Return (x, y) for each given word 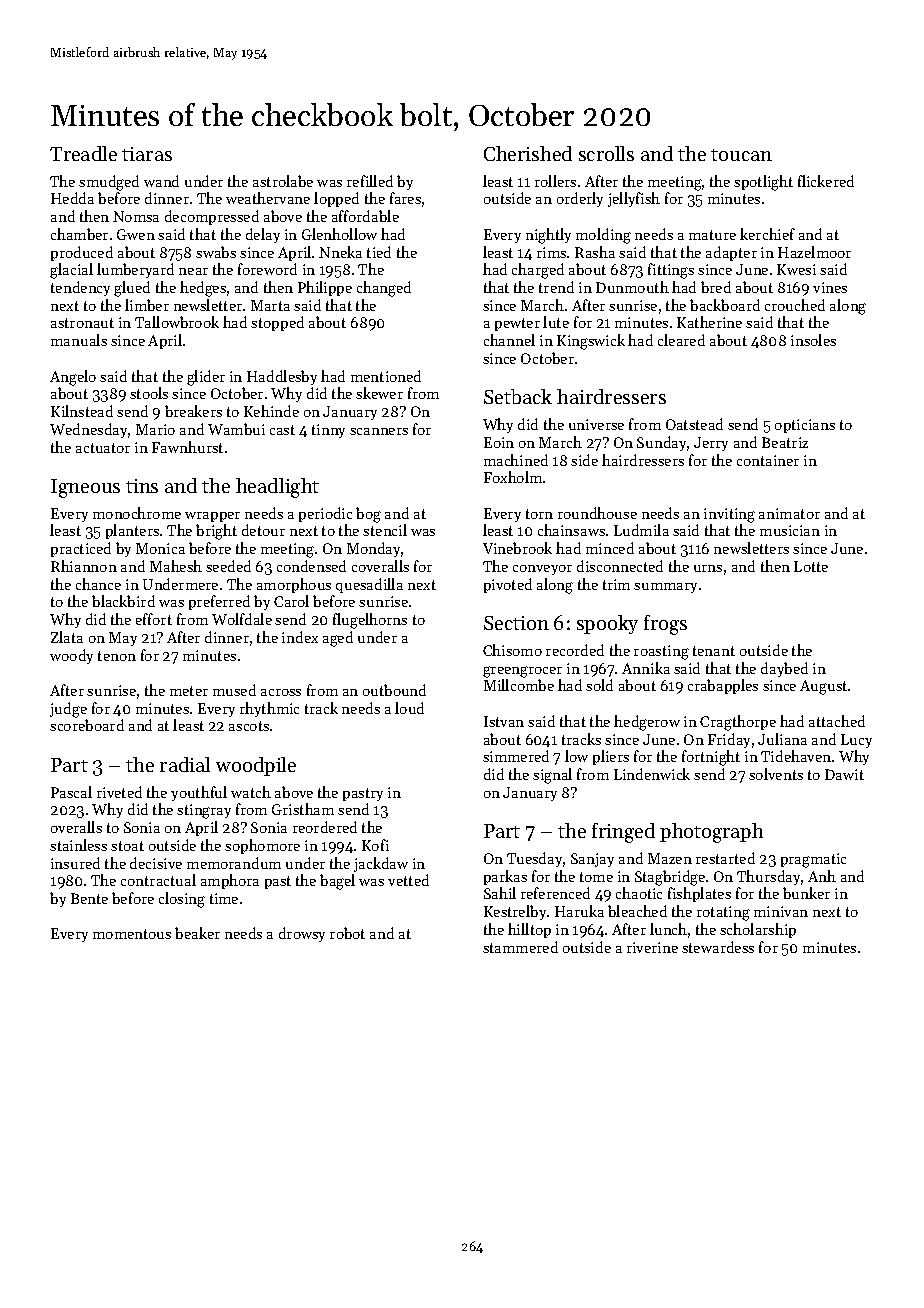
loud (409, 708)
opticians (805, 426)
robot (347, 933)
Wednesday (88, 430)
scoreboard (87, 725)
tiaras (147, 154)
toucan (741, 155)
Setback (518, 396)
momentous (132, 934)
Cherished (528, 153)
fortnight (711, 758)
